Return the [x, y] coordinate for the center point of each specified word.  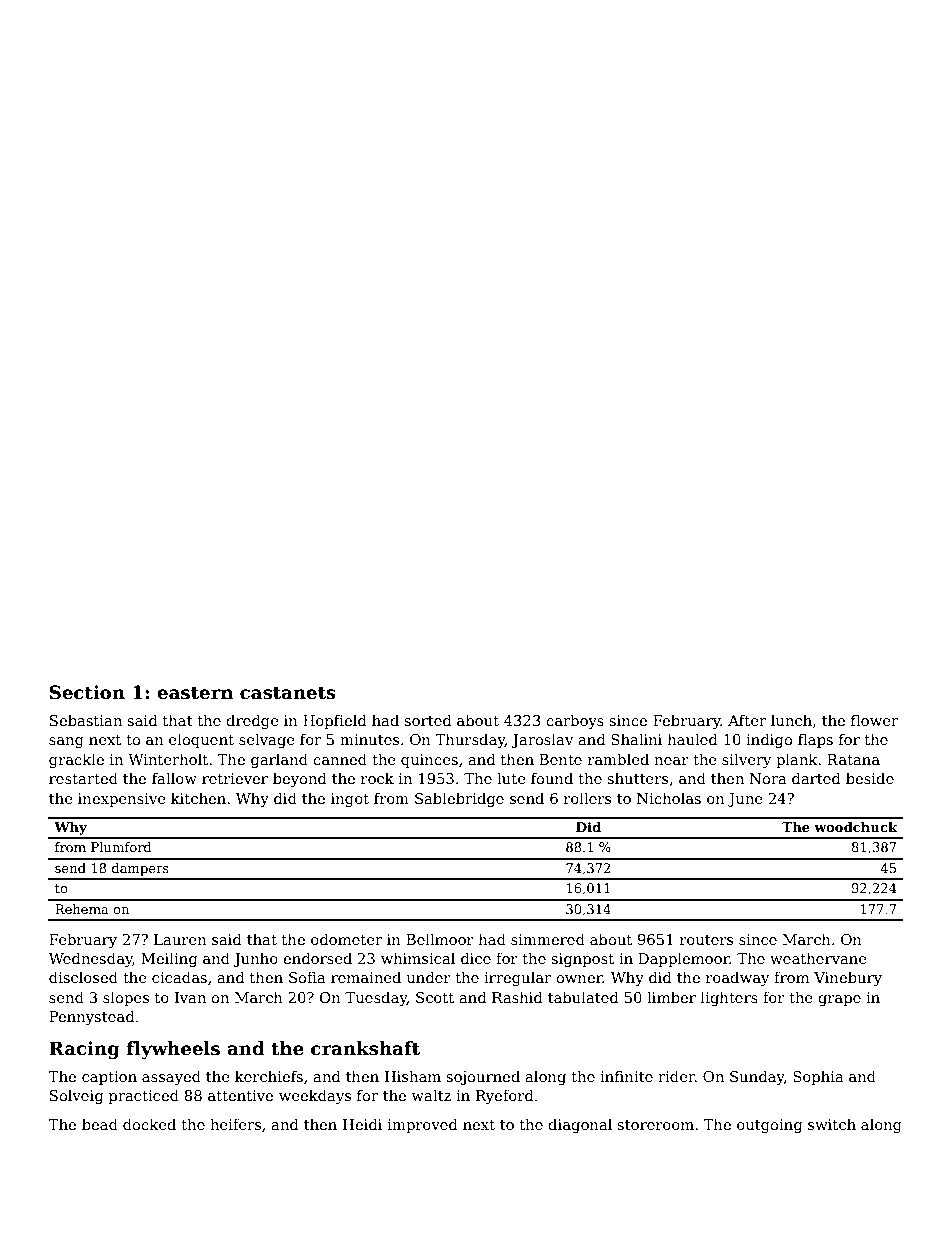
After [747, 720]
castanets [288, 693]
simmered [548, 939]
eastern [195, 693]
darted [816, 778]
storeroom [655, 1125]
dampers [140, 869]
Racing [84, 1050]
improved [423, 1125]
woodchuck [856, 827]
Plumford [121, 847]
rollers [587, 798]
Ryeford [505, 1096]
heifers [235, 1124]
